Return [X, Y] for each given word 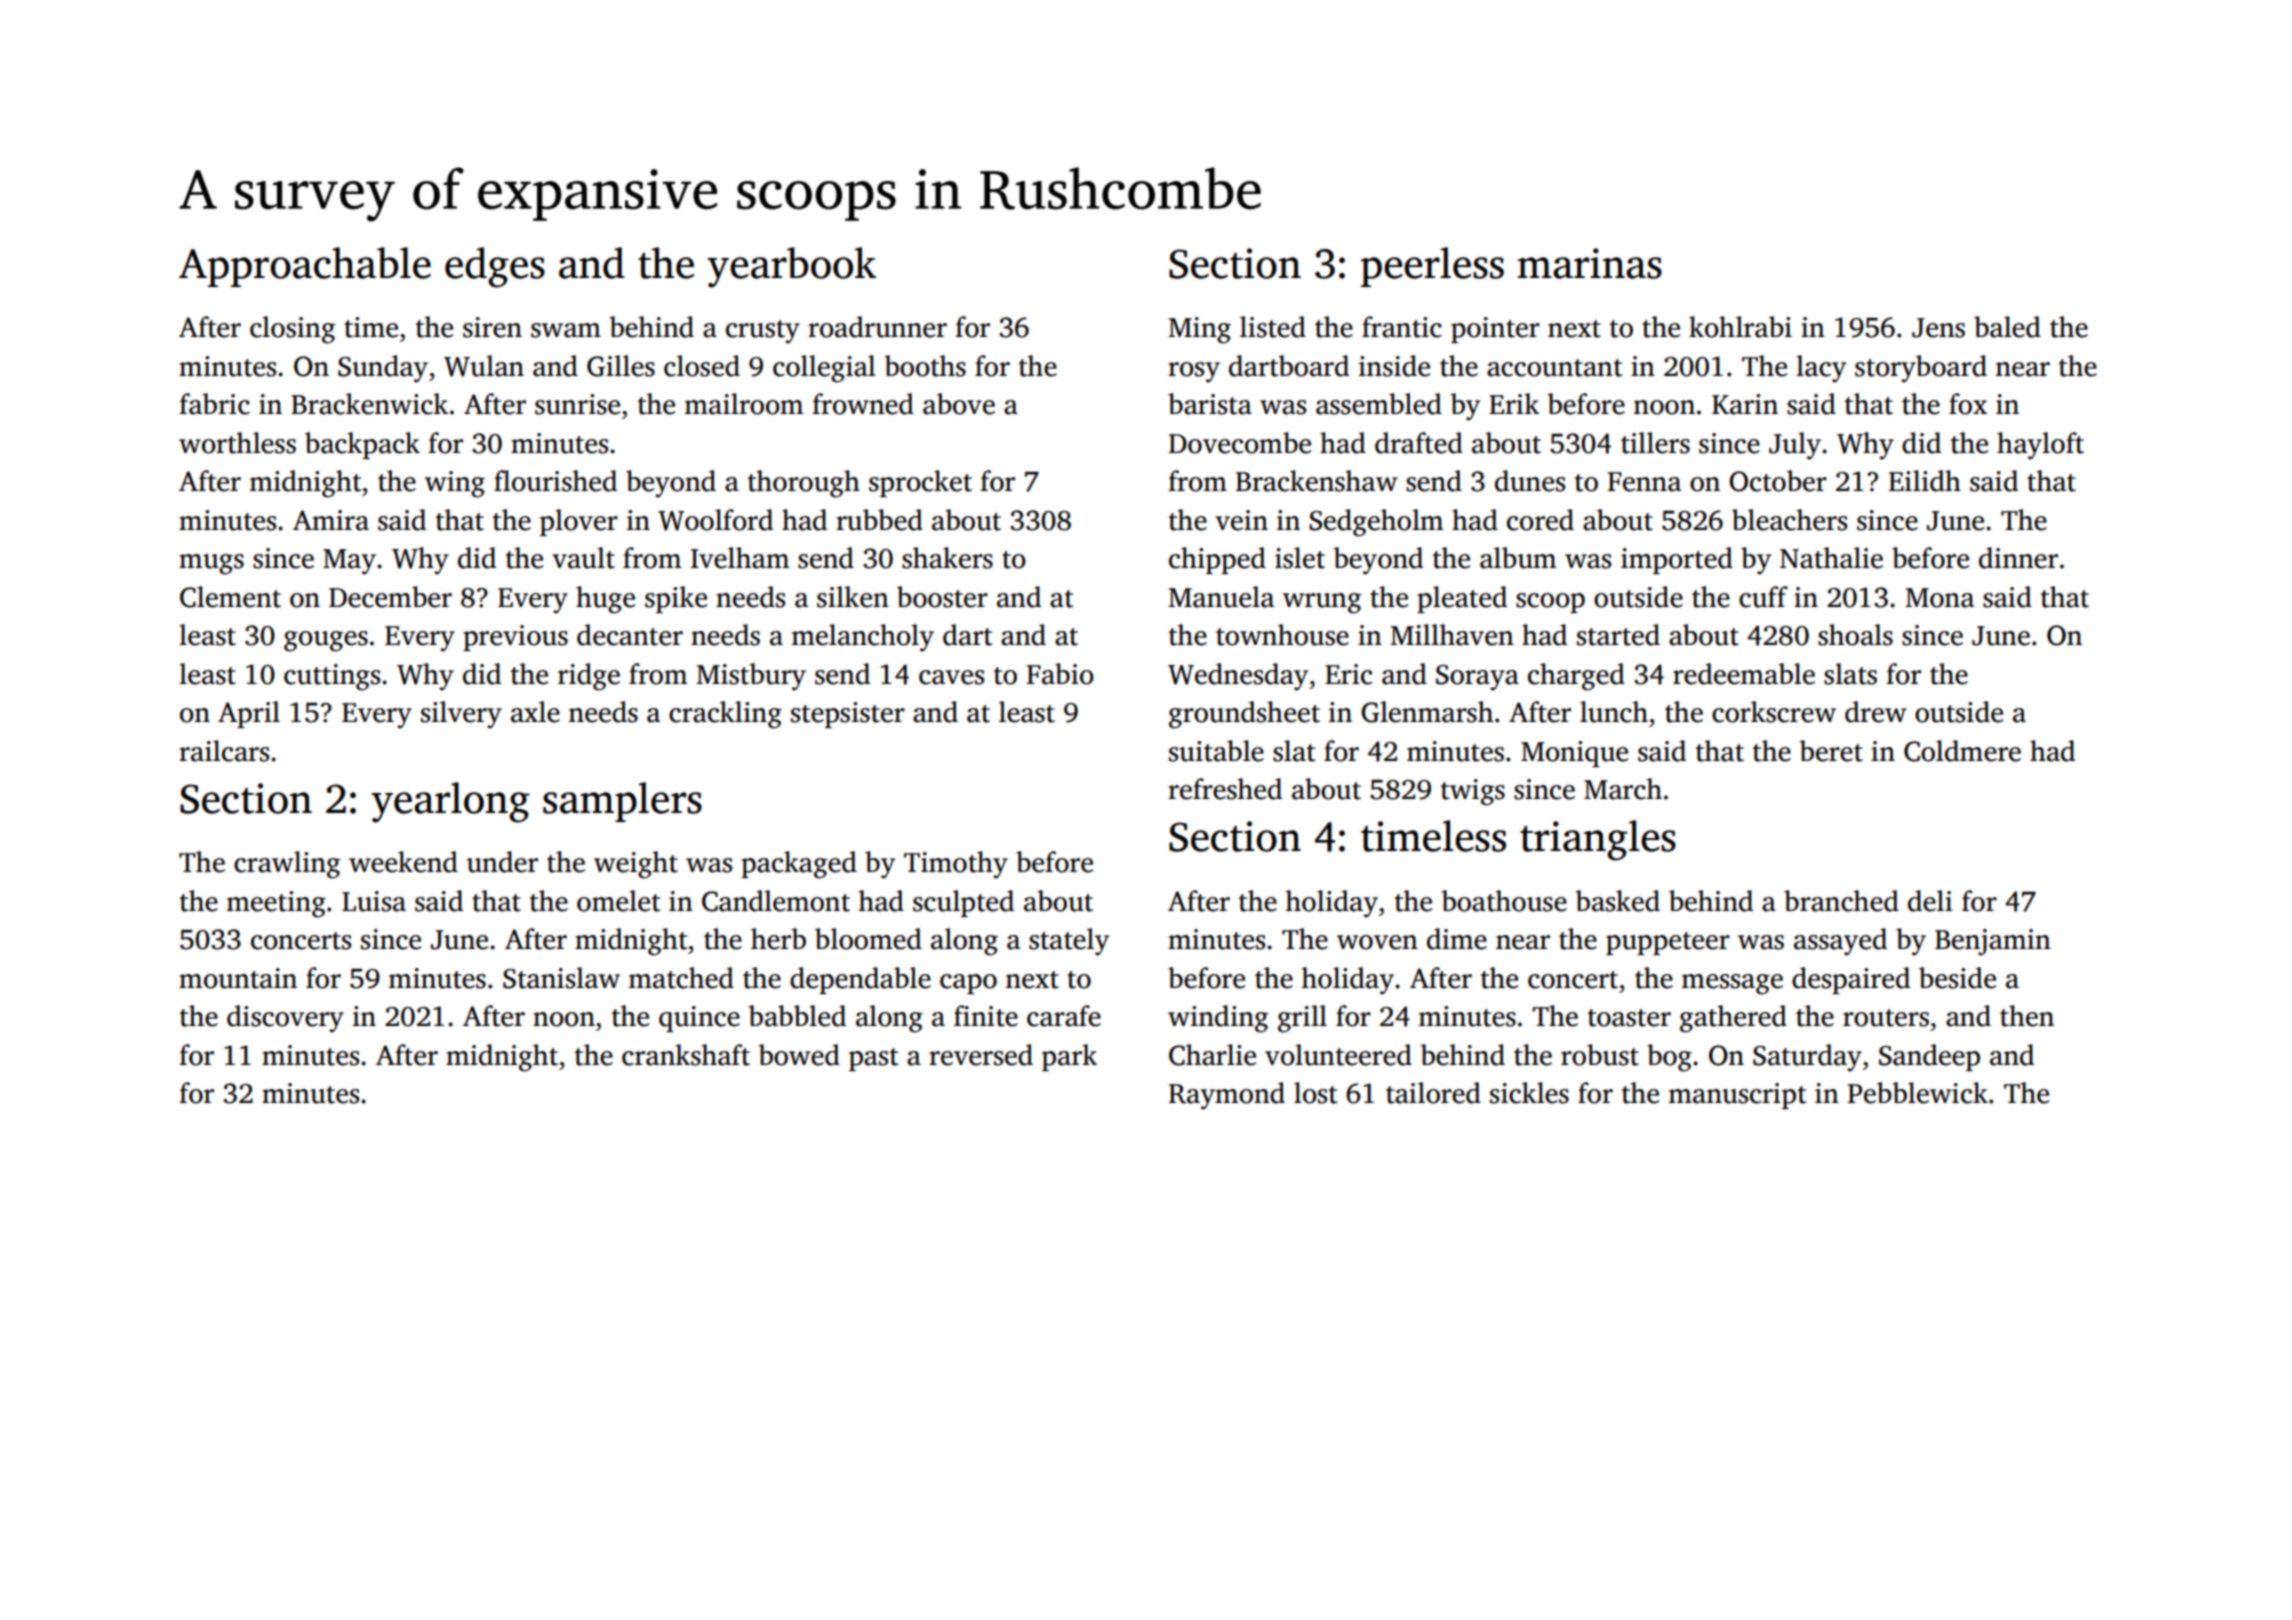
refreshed [1225, 789]
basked [1618, 901]
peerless [1432, 267]
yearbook [791, 267]
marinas [1589, 263]
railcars [224, 751]
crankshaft [686, 1055]
